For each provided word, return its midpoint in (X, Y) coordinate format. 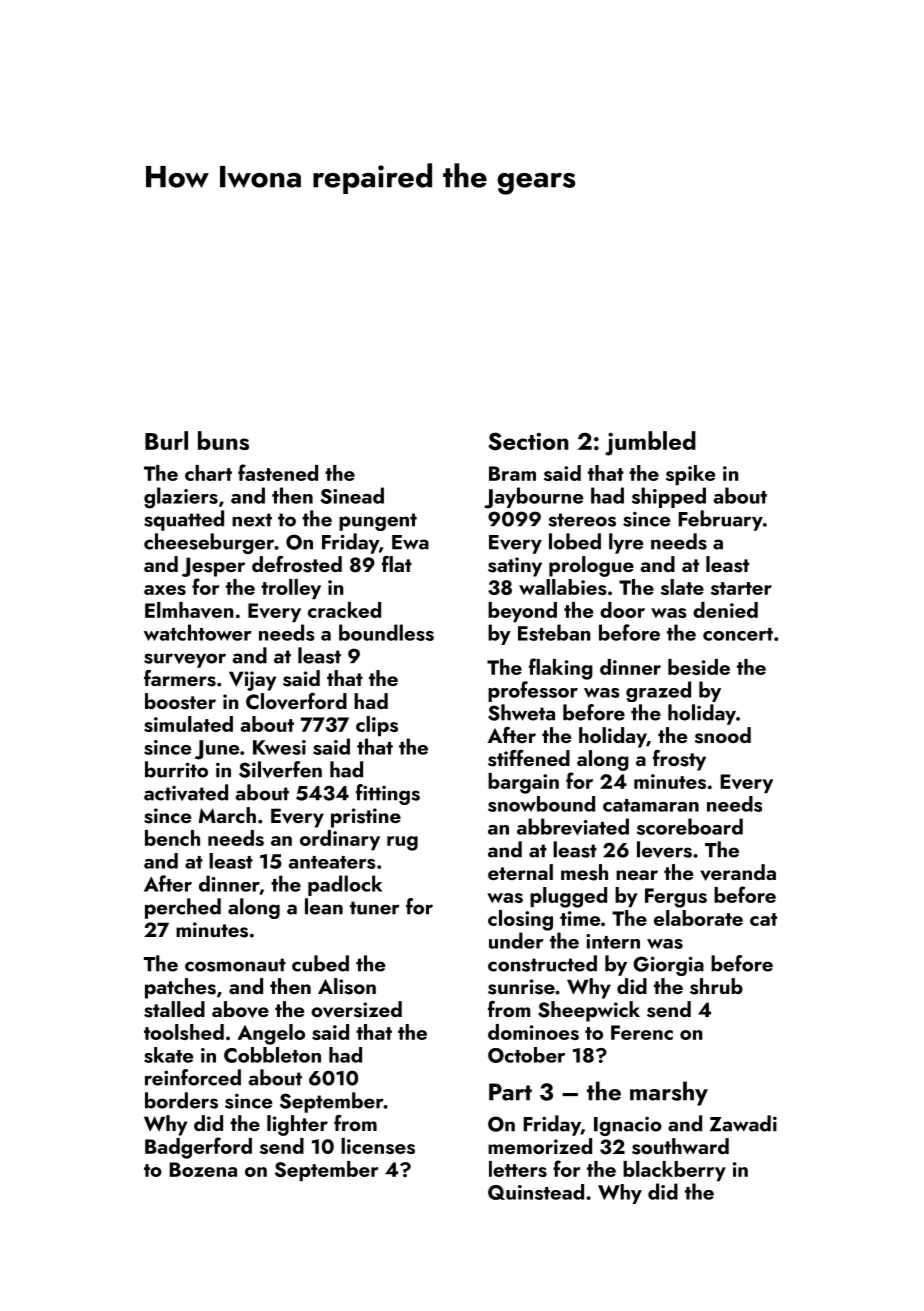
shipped (669, 497)
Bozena (203, 1169)
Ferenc (642, 1032)
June (217, 750)
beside (699, 667)
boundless (386, 632)
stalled (174, 1009)
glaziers (181, 498)
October (526, 1055)
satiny (515, 567)
